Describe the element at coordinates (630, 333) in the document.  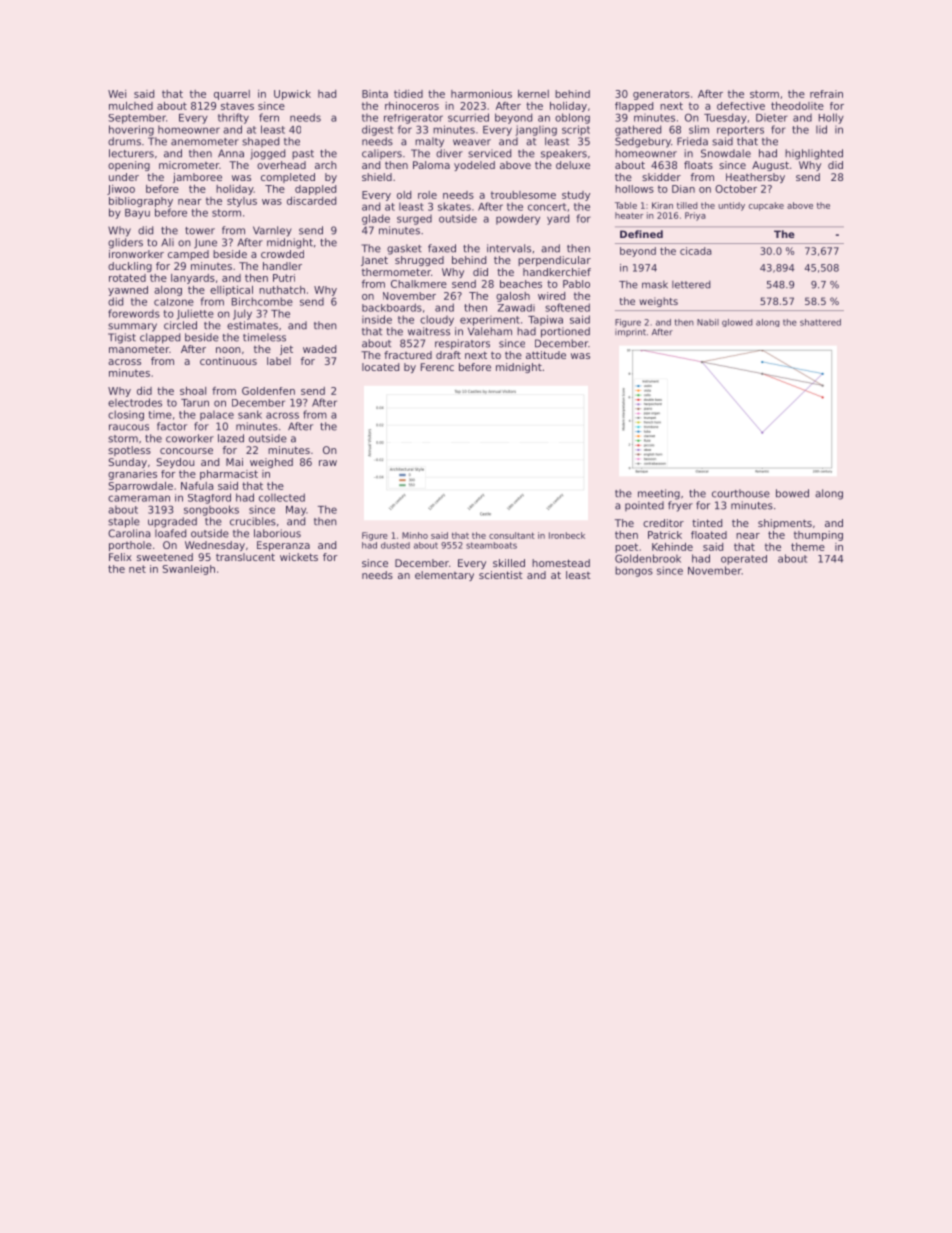
I see `imprint` at that location.
